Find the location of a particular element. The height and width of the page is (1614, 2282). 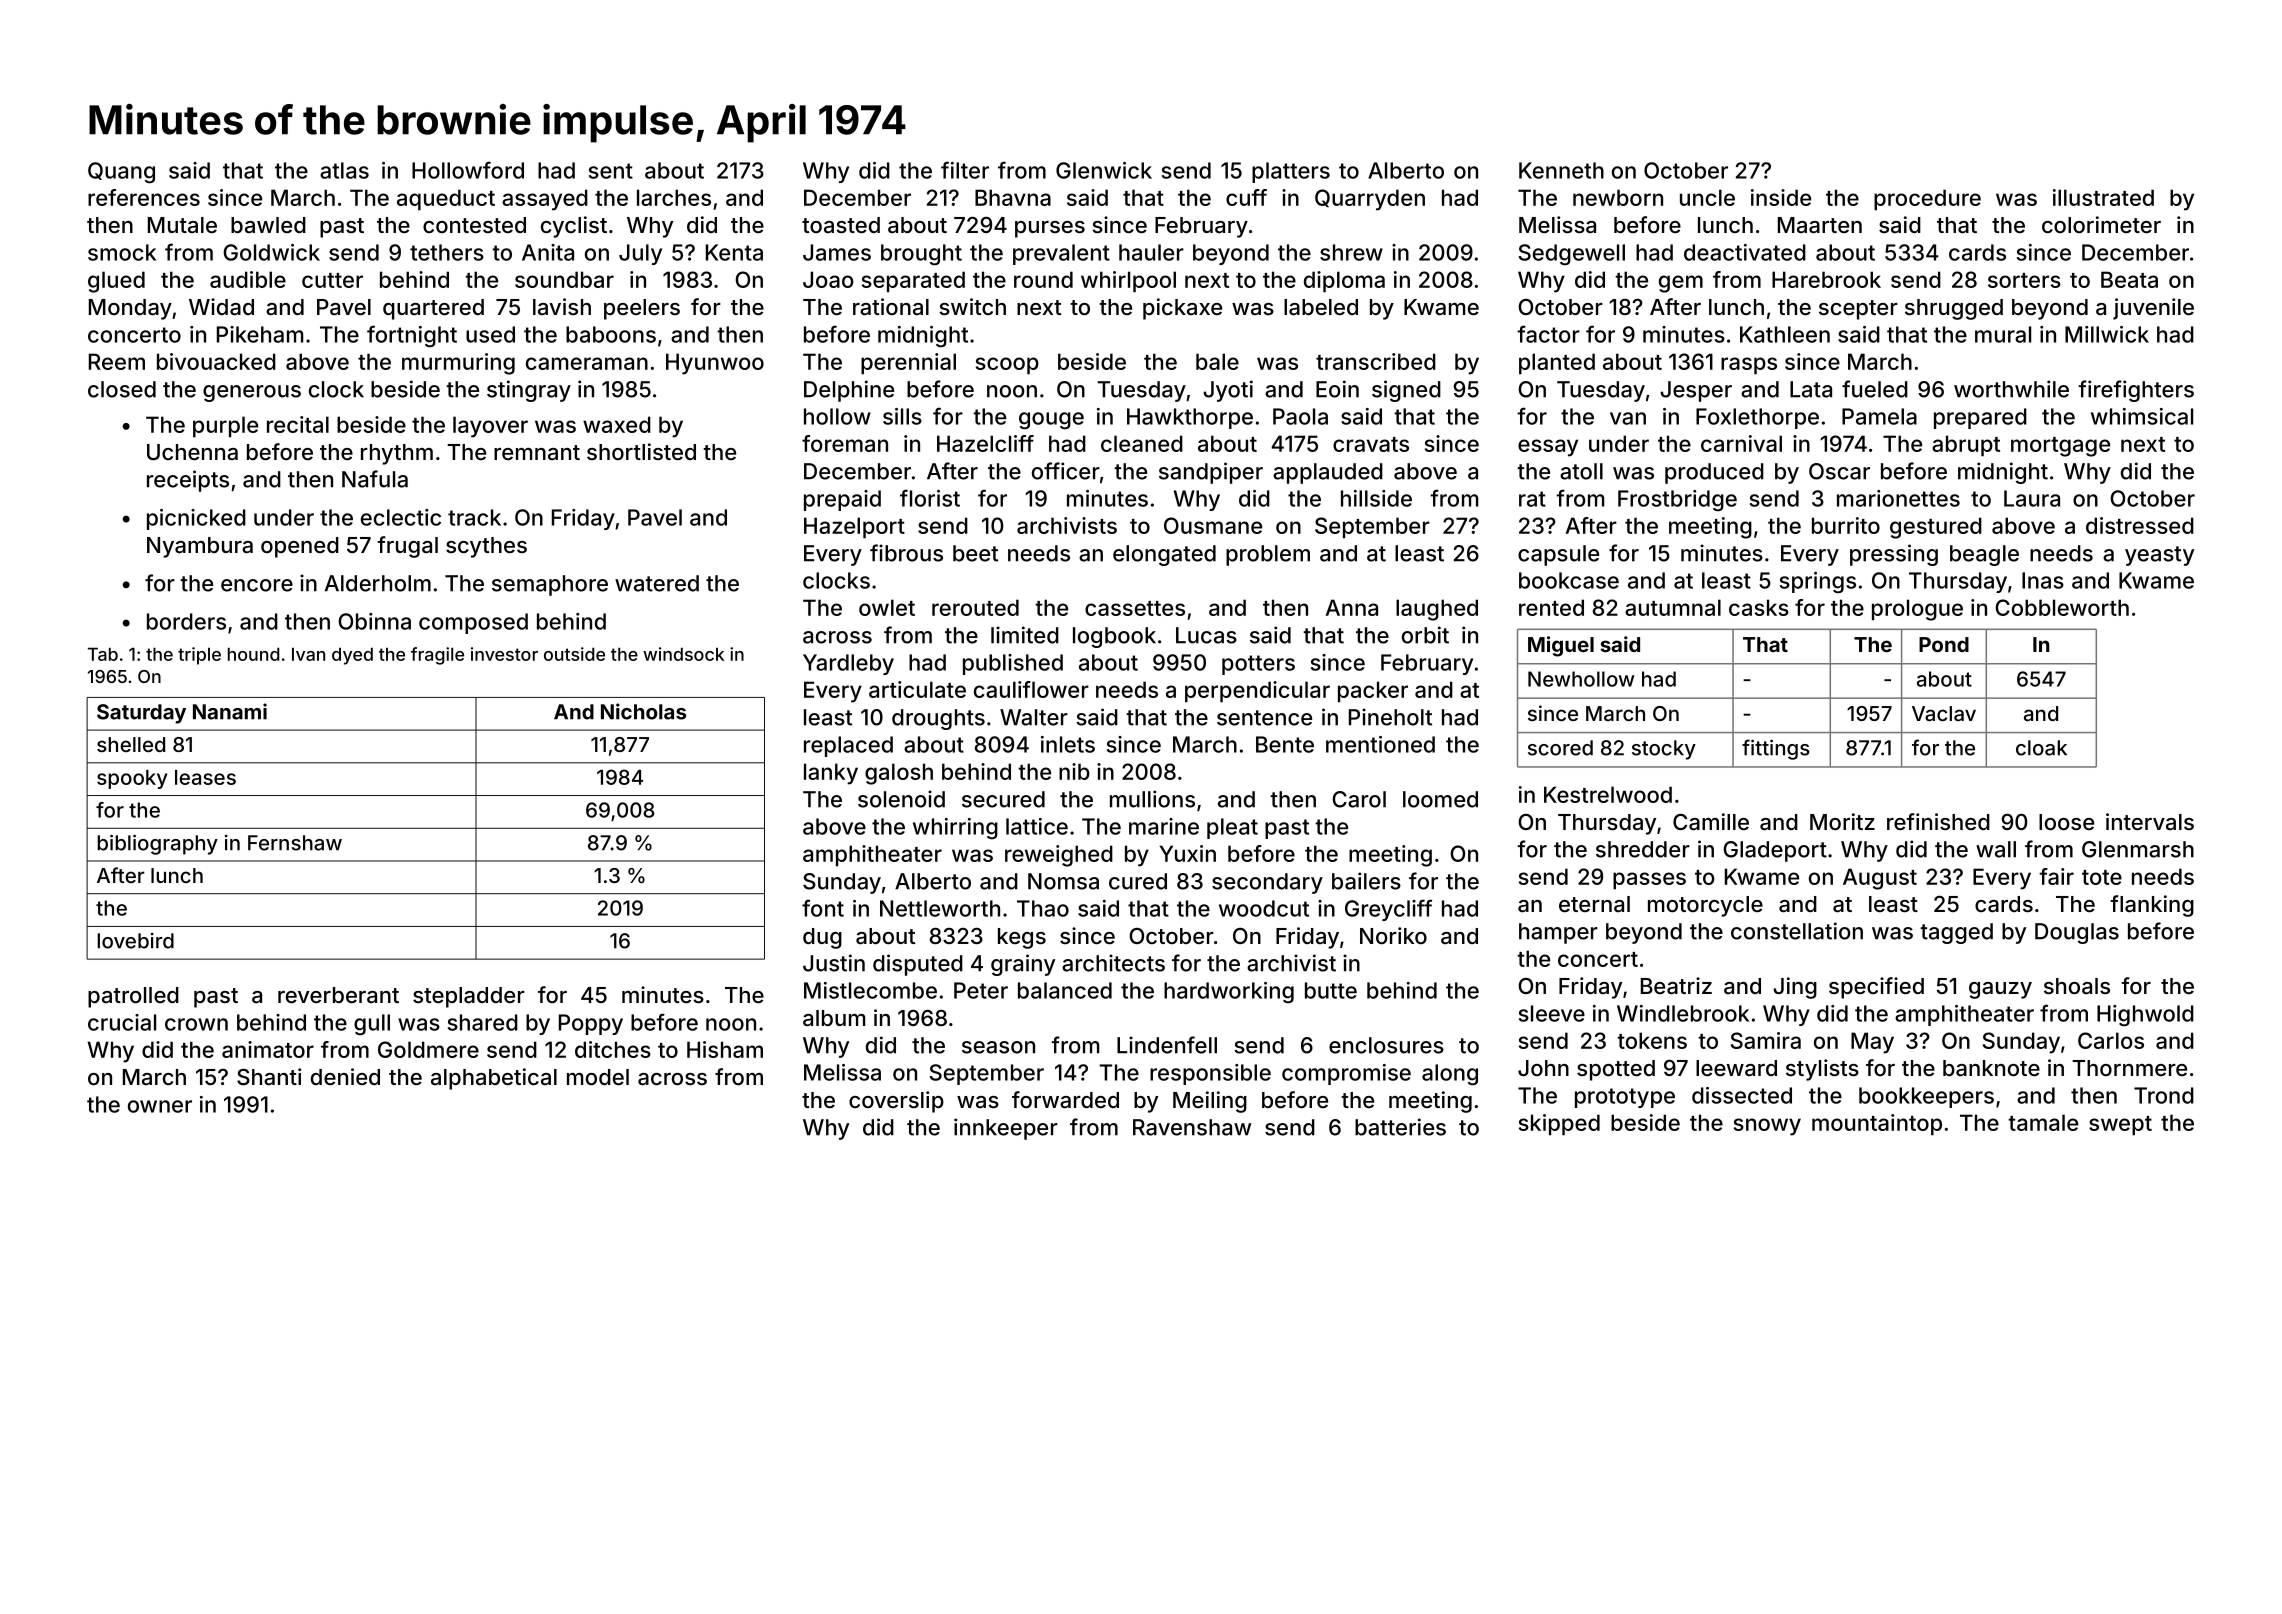

colorimeter is located at coordinates (2101, 224).
